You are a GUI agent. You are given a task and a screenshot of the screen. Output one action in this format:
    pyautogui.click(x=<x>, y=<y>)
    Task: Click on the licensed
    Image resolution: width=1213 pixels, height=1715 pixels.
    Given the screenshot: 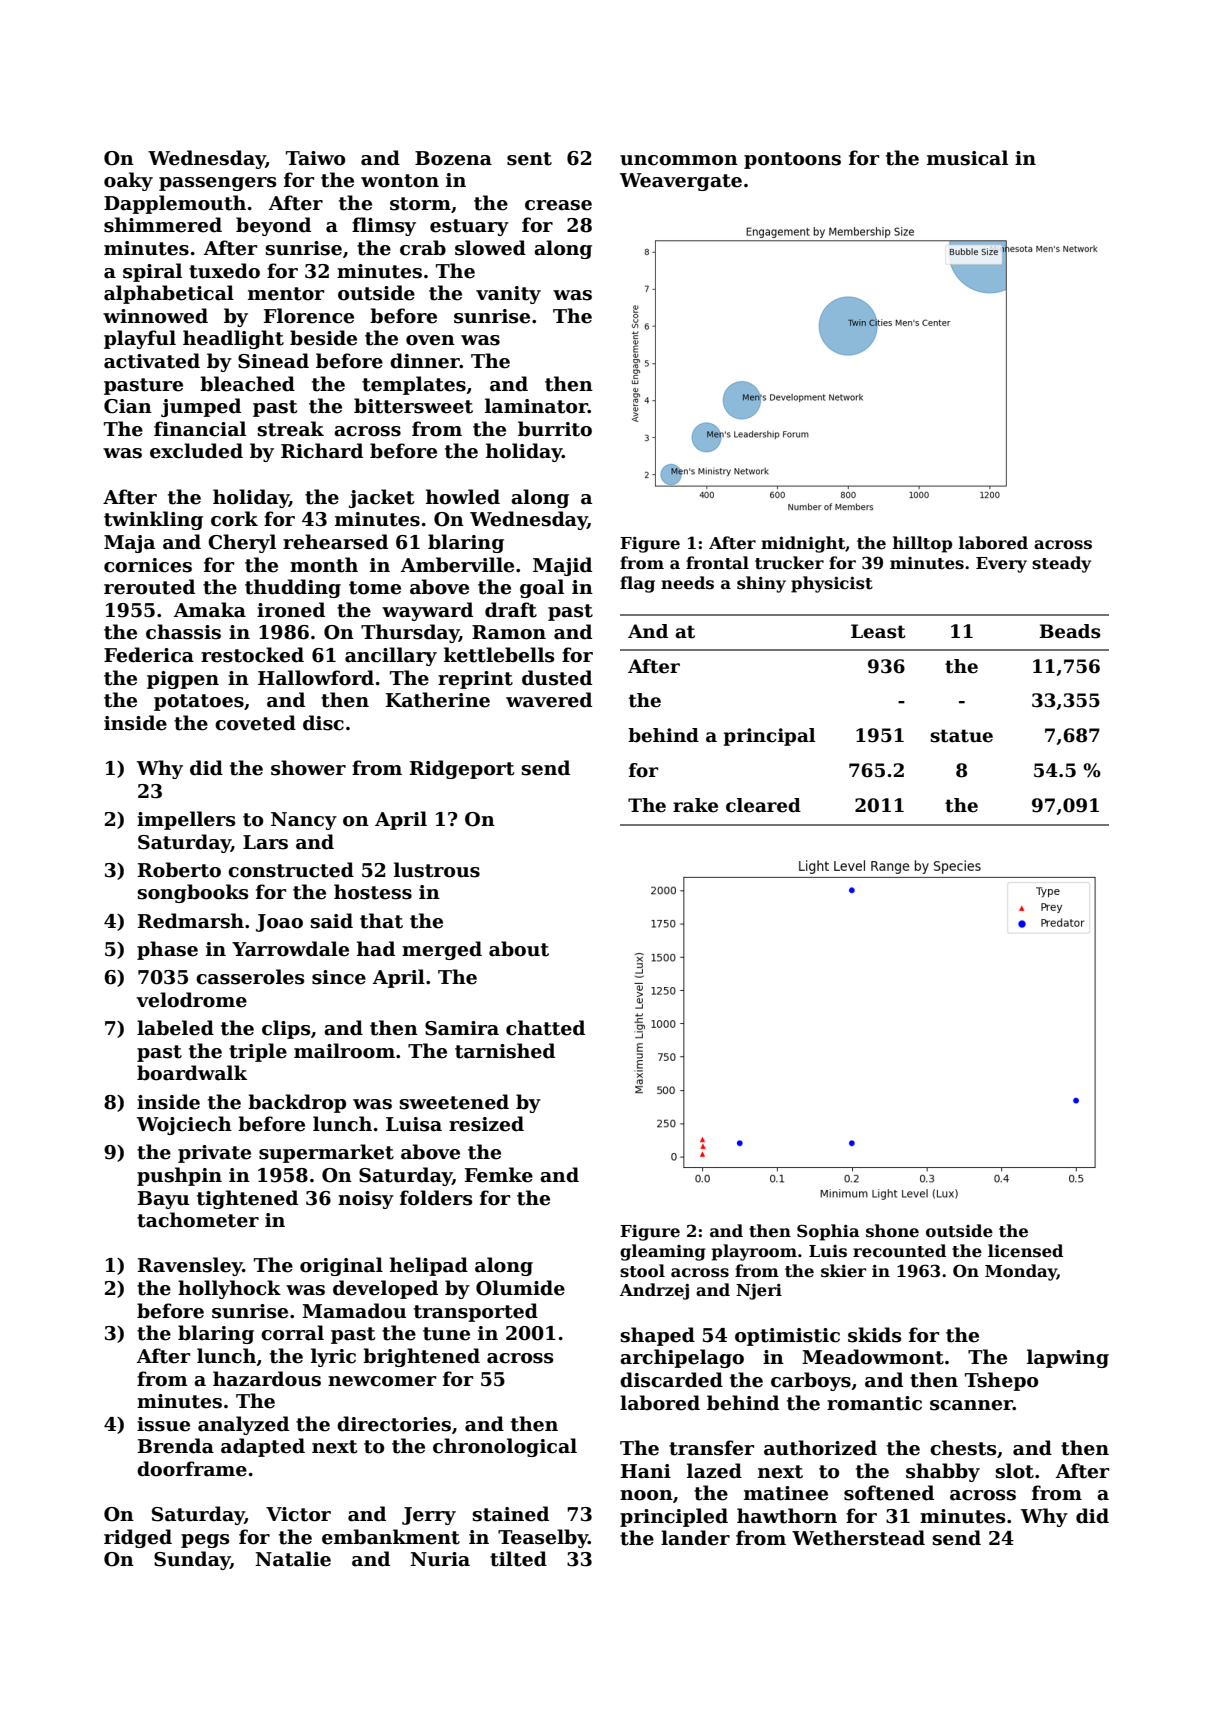 What is the action you would take?
    pyautogui.click(x=1025, y=1251)
